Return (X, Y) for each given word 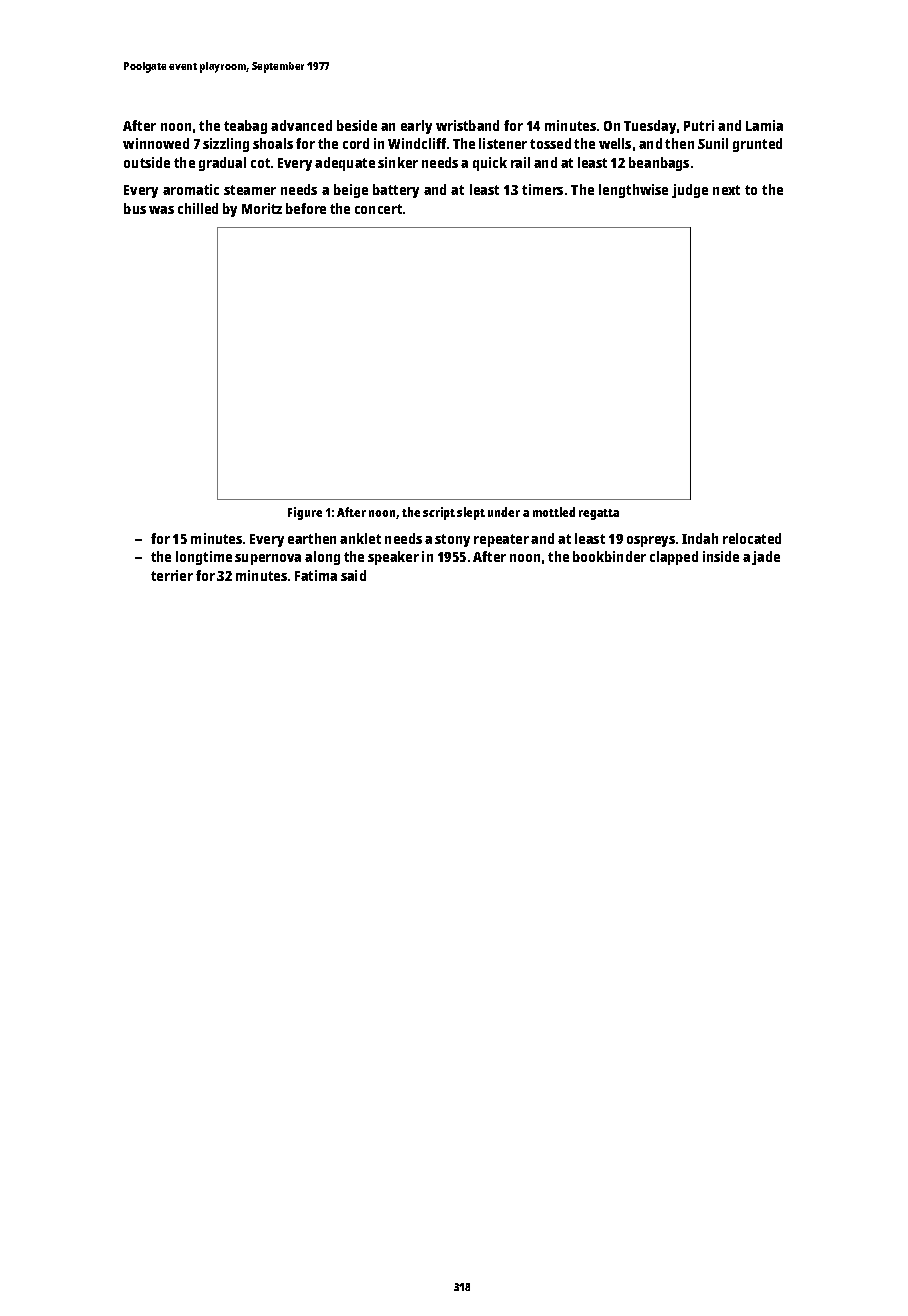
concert (378, 209)
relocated (752, 538)
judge (690, 191)
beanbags (659, 164)
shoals (273, 143)
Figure (305, 513)
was (161, 210)
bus (135, 208)
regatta (599, 514)
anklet (360, 538)
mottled (554, 512)
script (439, 513)
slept (471, 513)
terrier (172, 575)
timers (542, 189)
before (306, 208)
